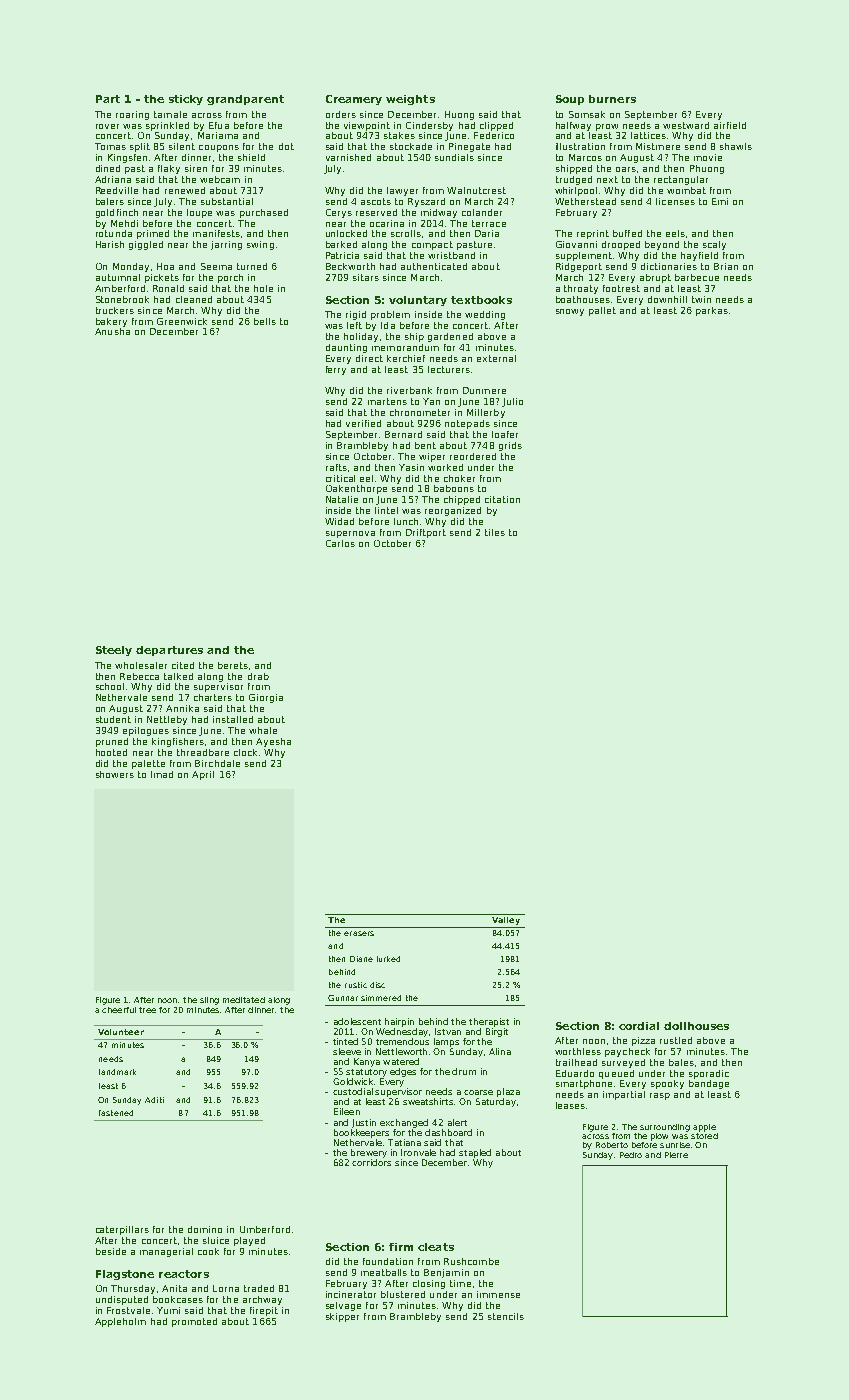 This screenshot has height=1400, width=849. I want to click on Cerys, so click(339, 213).
